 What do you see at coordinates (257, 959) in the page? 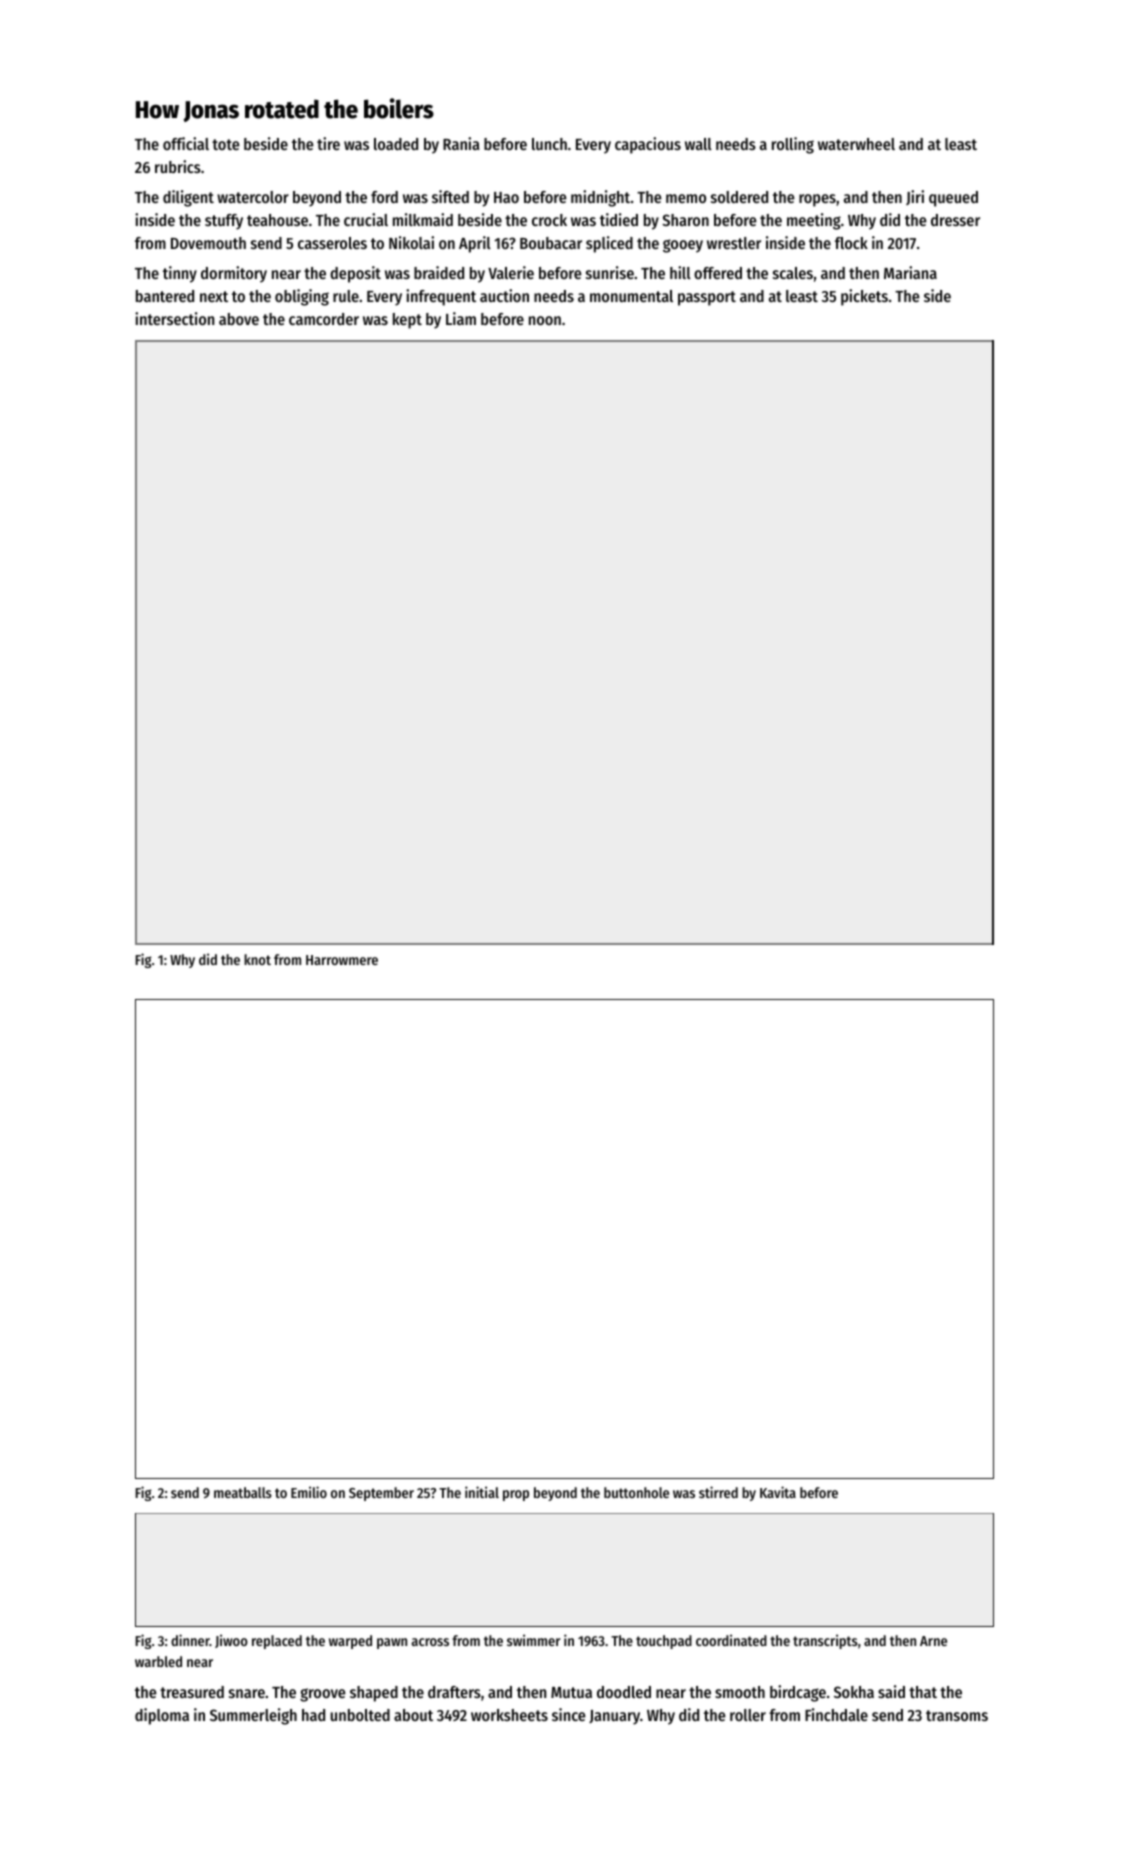
I see `knot` at bounding box center [257, 959].
